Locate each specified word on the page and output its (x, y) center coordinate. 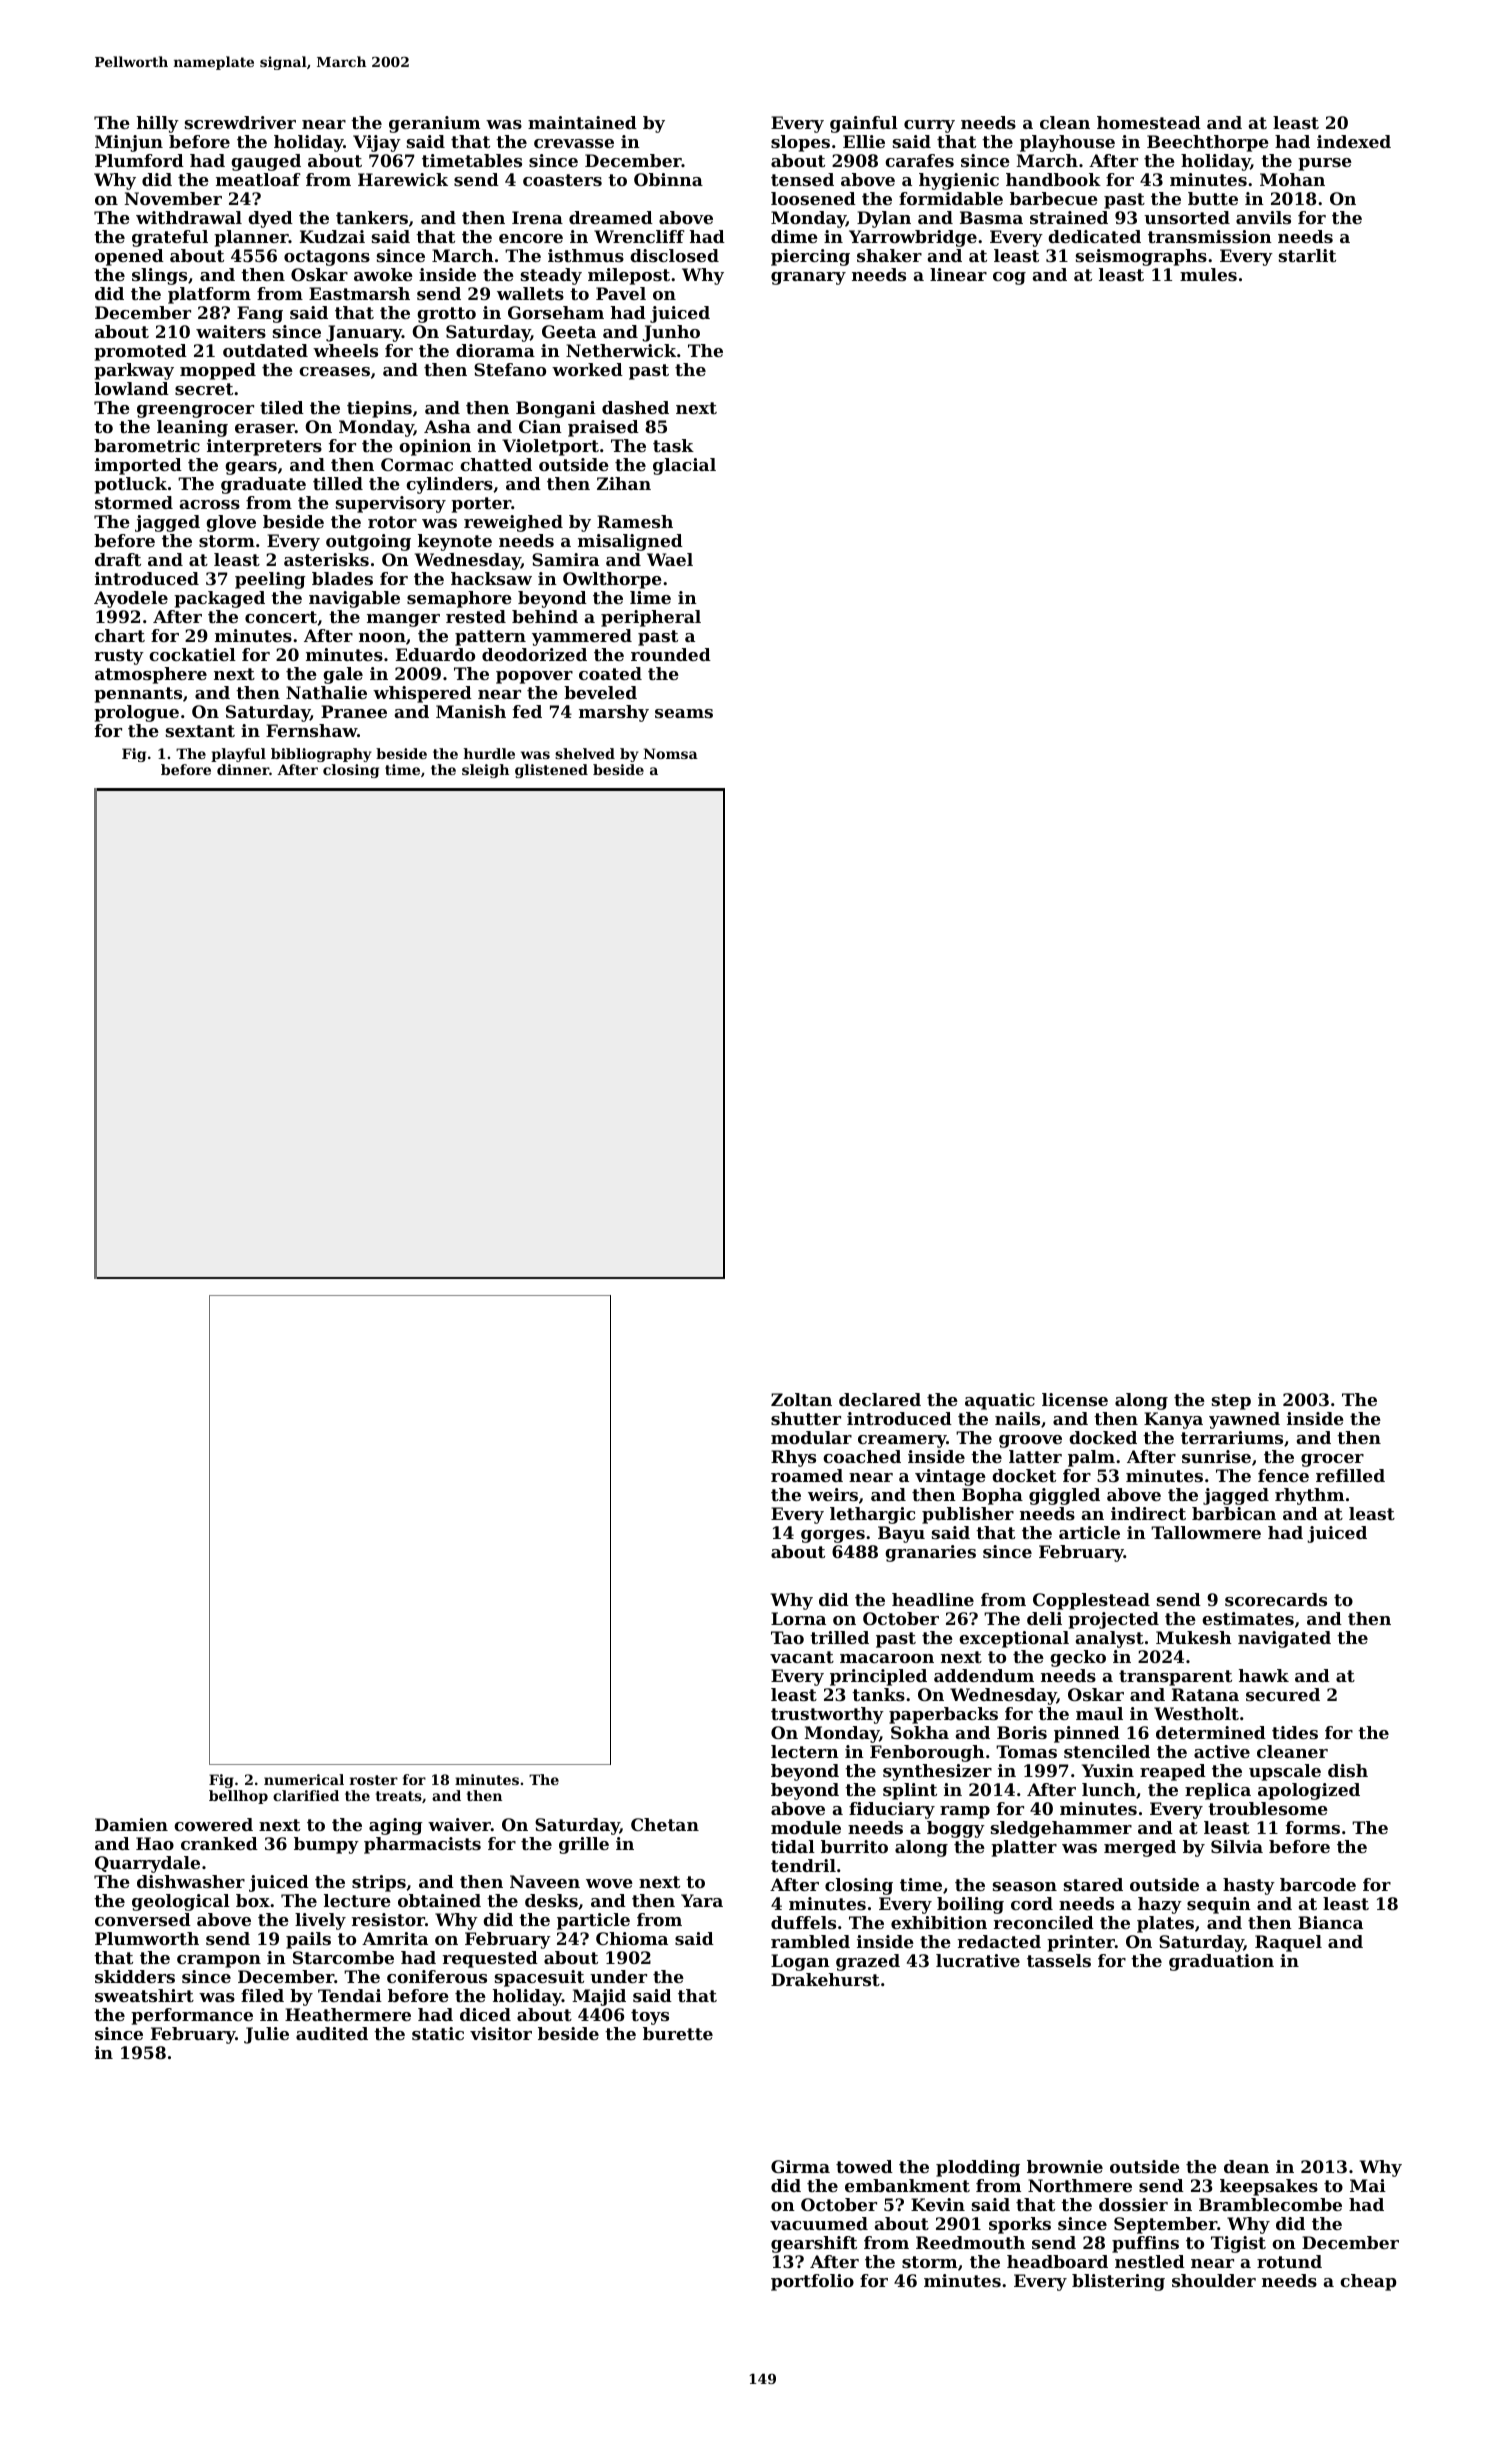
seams (684, 713)
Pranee (354, 711)
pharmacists (422, 1845)
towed (864, 2166)
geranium (434, 124)
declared (880, 1399)
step (1231, 1402)
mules (1208, 274)
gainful (864, 124)
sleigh (485, 771)
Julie (266, 2035)
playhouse (1067, 143)
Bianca (1330, 1922)
